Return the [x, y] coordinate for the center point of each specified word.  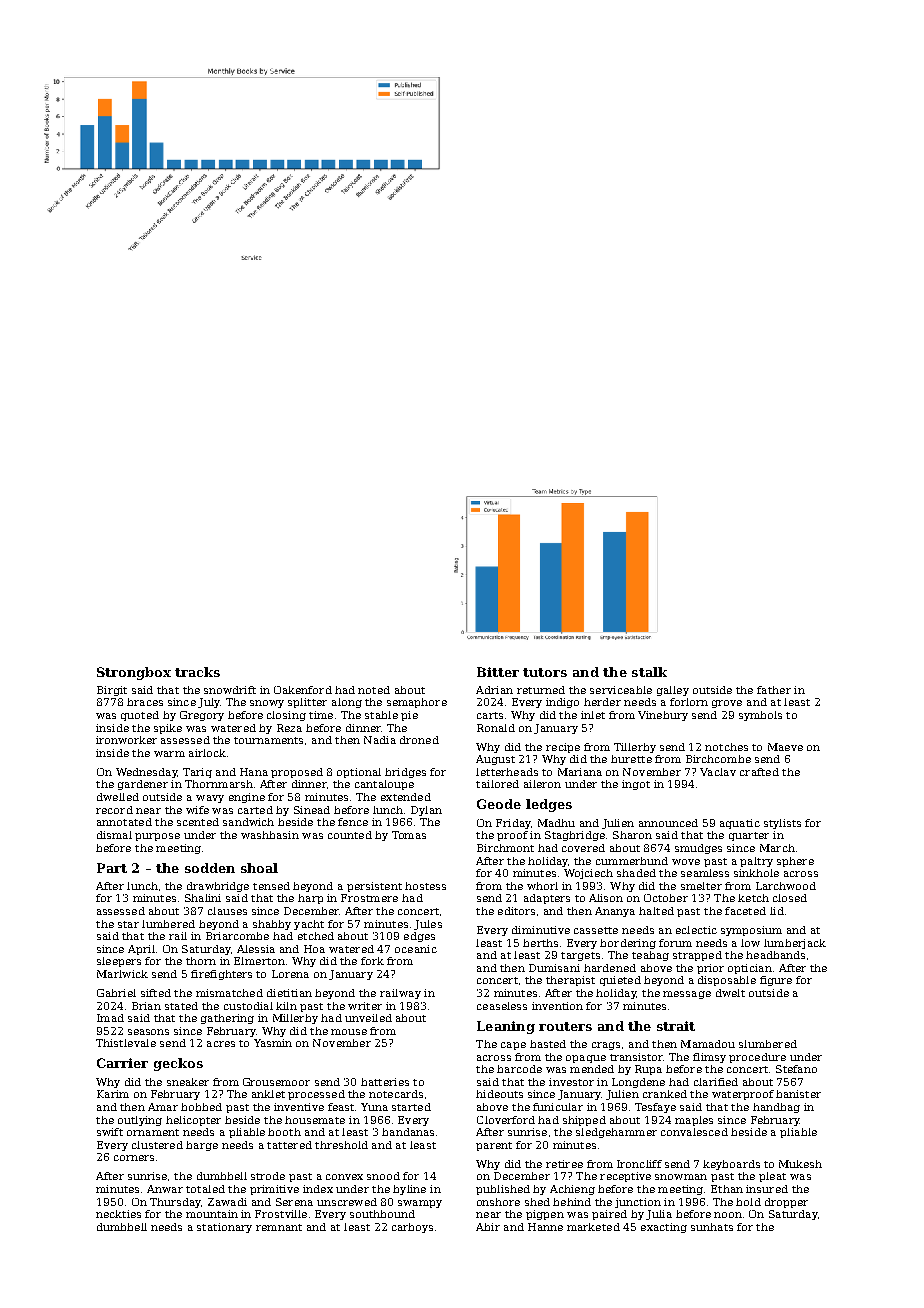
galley [673, 691]
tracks [197, 672]
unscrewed [347, 1202]
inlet [593, 715]
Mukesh [800, 1164]
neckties [118, 1214]
